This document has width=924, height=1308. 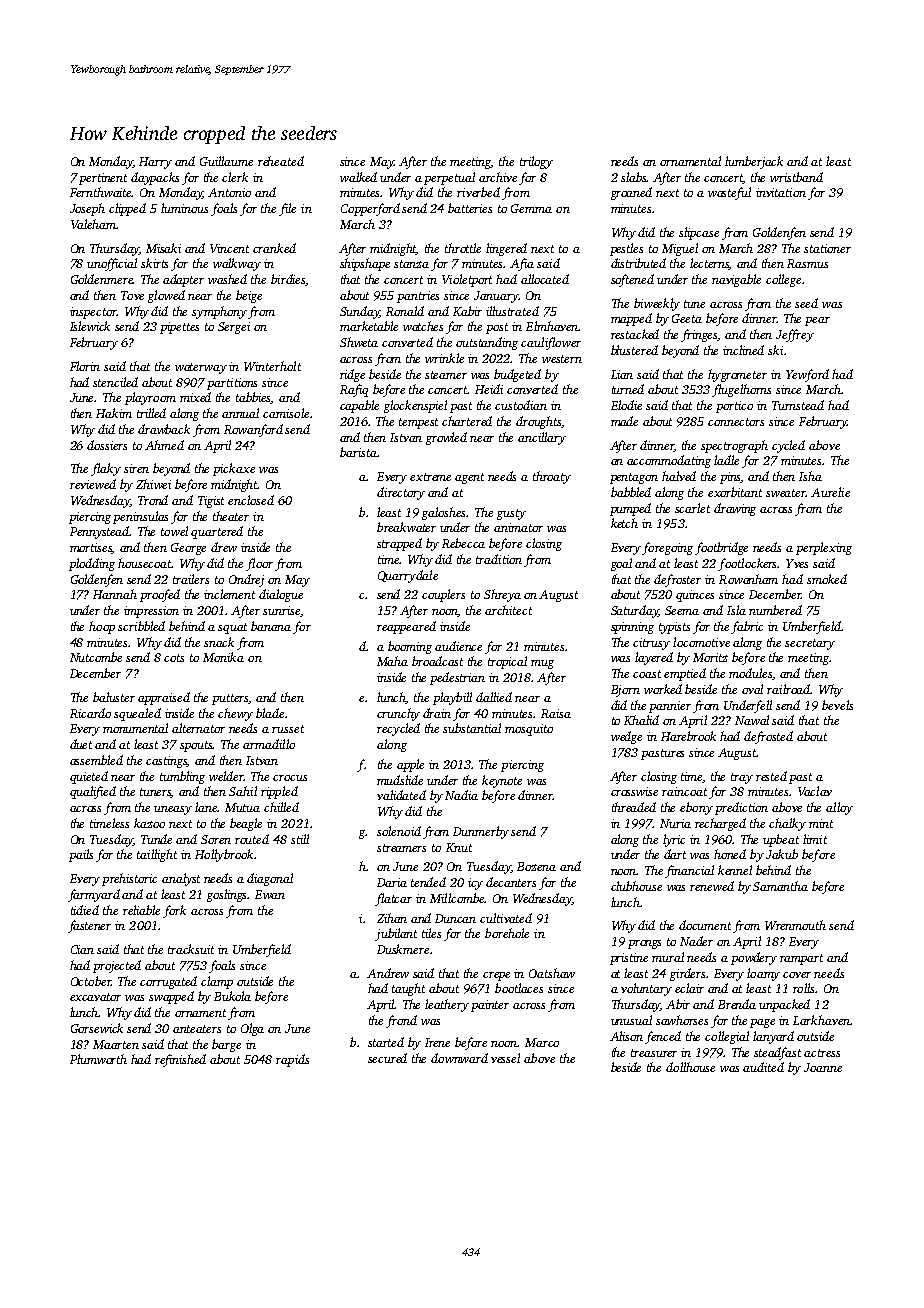 What do you see at coordinates (98, 1059) in the document?
I see `Plumworth` at bounding box center [98, 1059].
